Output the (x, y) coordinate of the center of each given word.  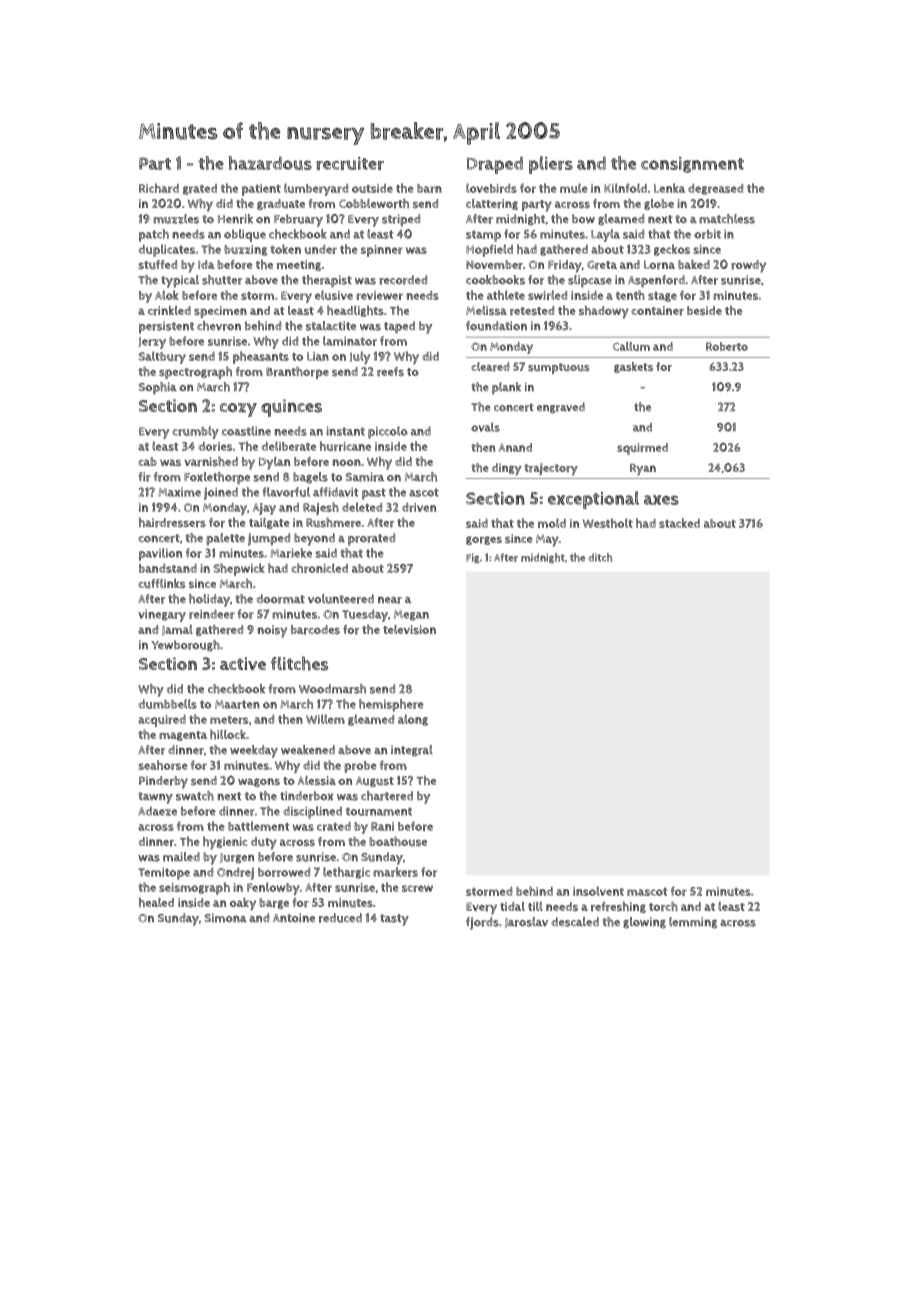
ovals (485, 427)
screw (417, 888)
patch (154, 235)
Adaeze (157, 811)
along (413, 720)
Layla (605, 235)
